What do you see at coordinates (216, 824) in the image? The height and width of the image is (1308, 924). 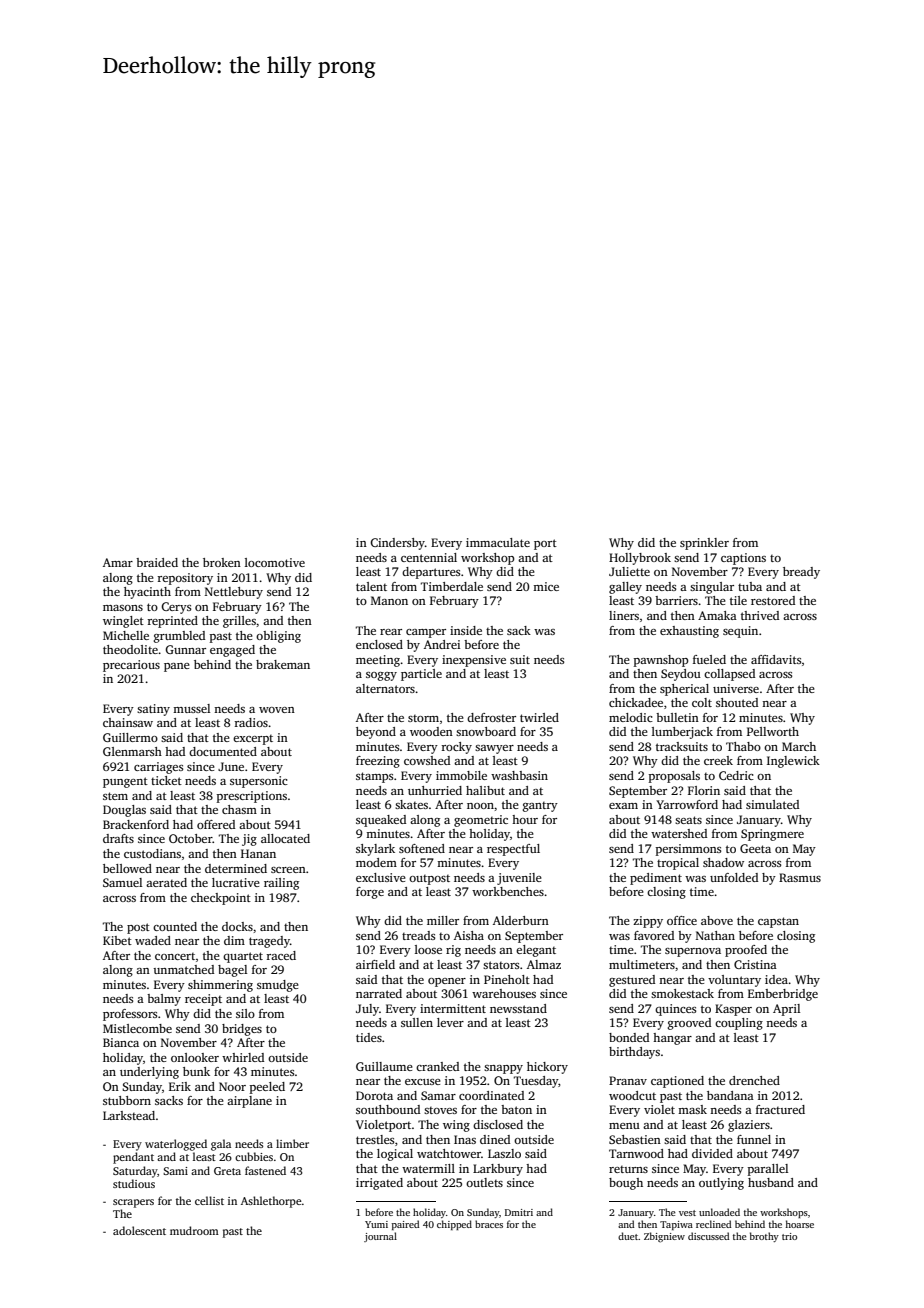 I see `offered` at bounding box center [216, 824].
